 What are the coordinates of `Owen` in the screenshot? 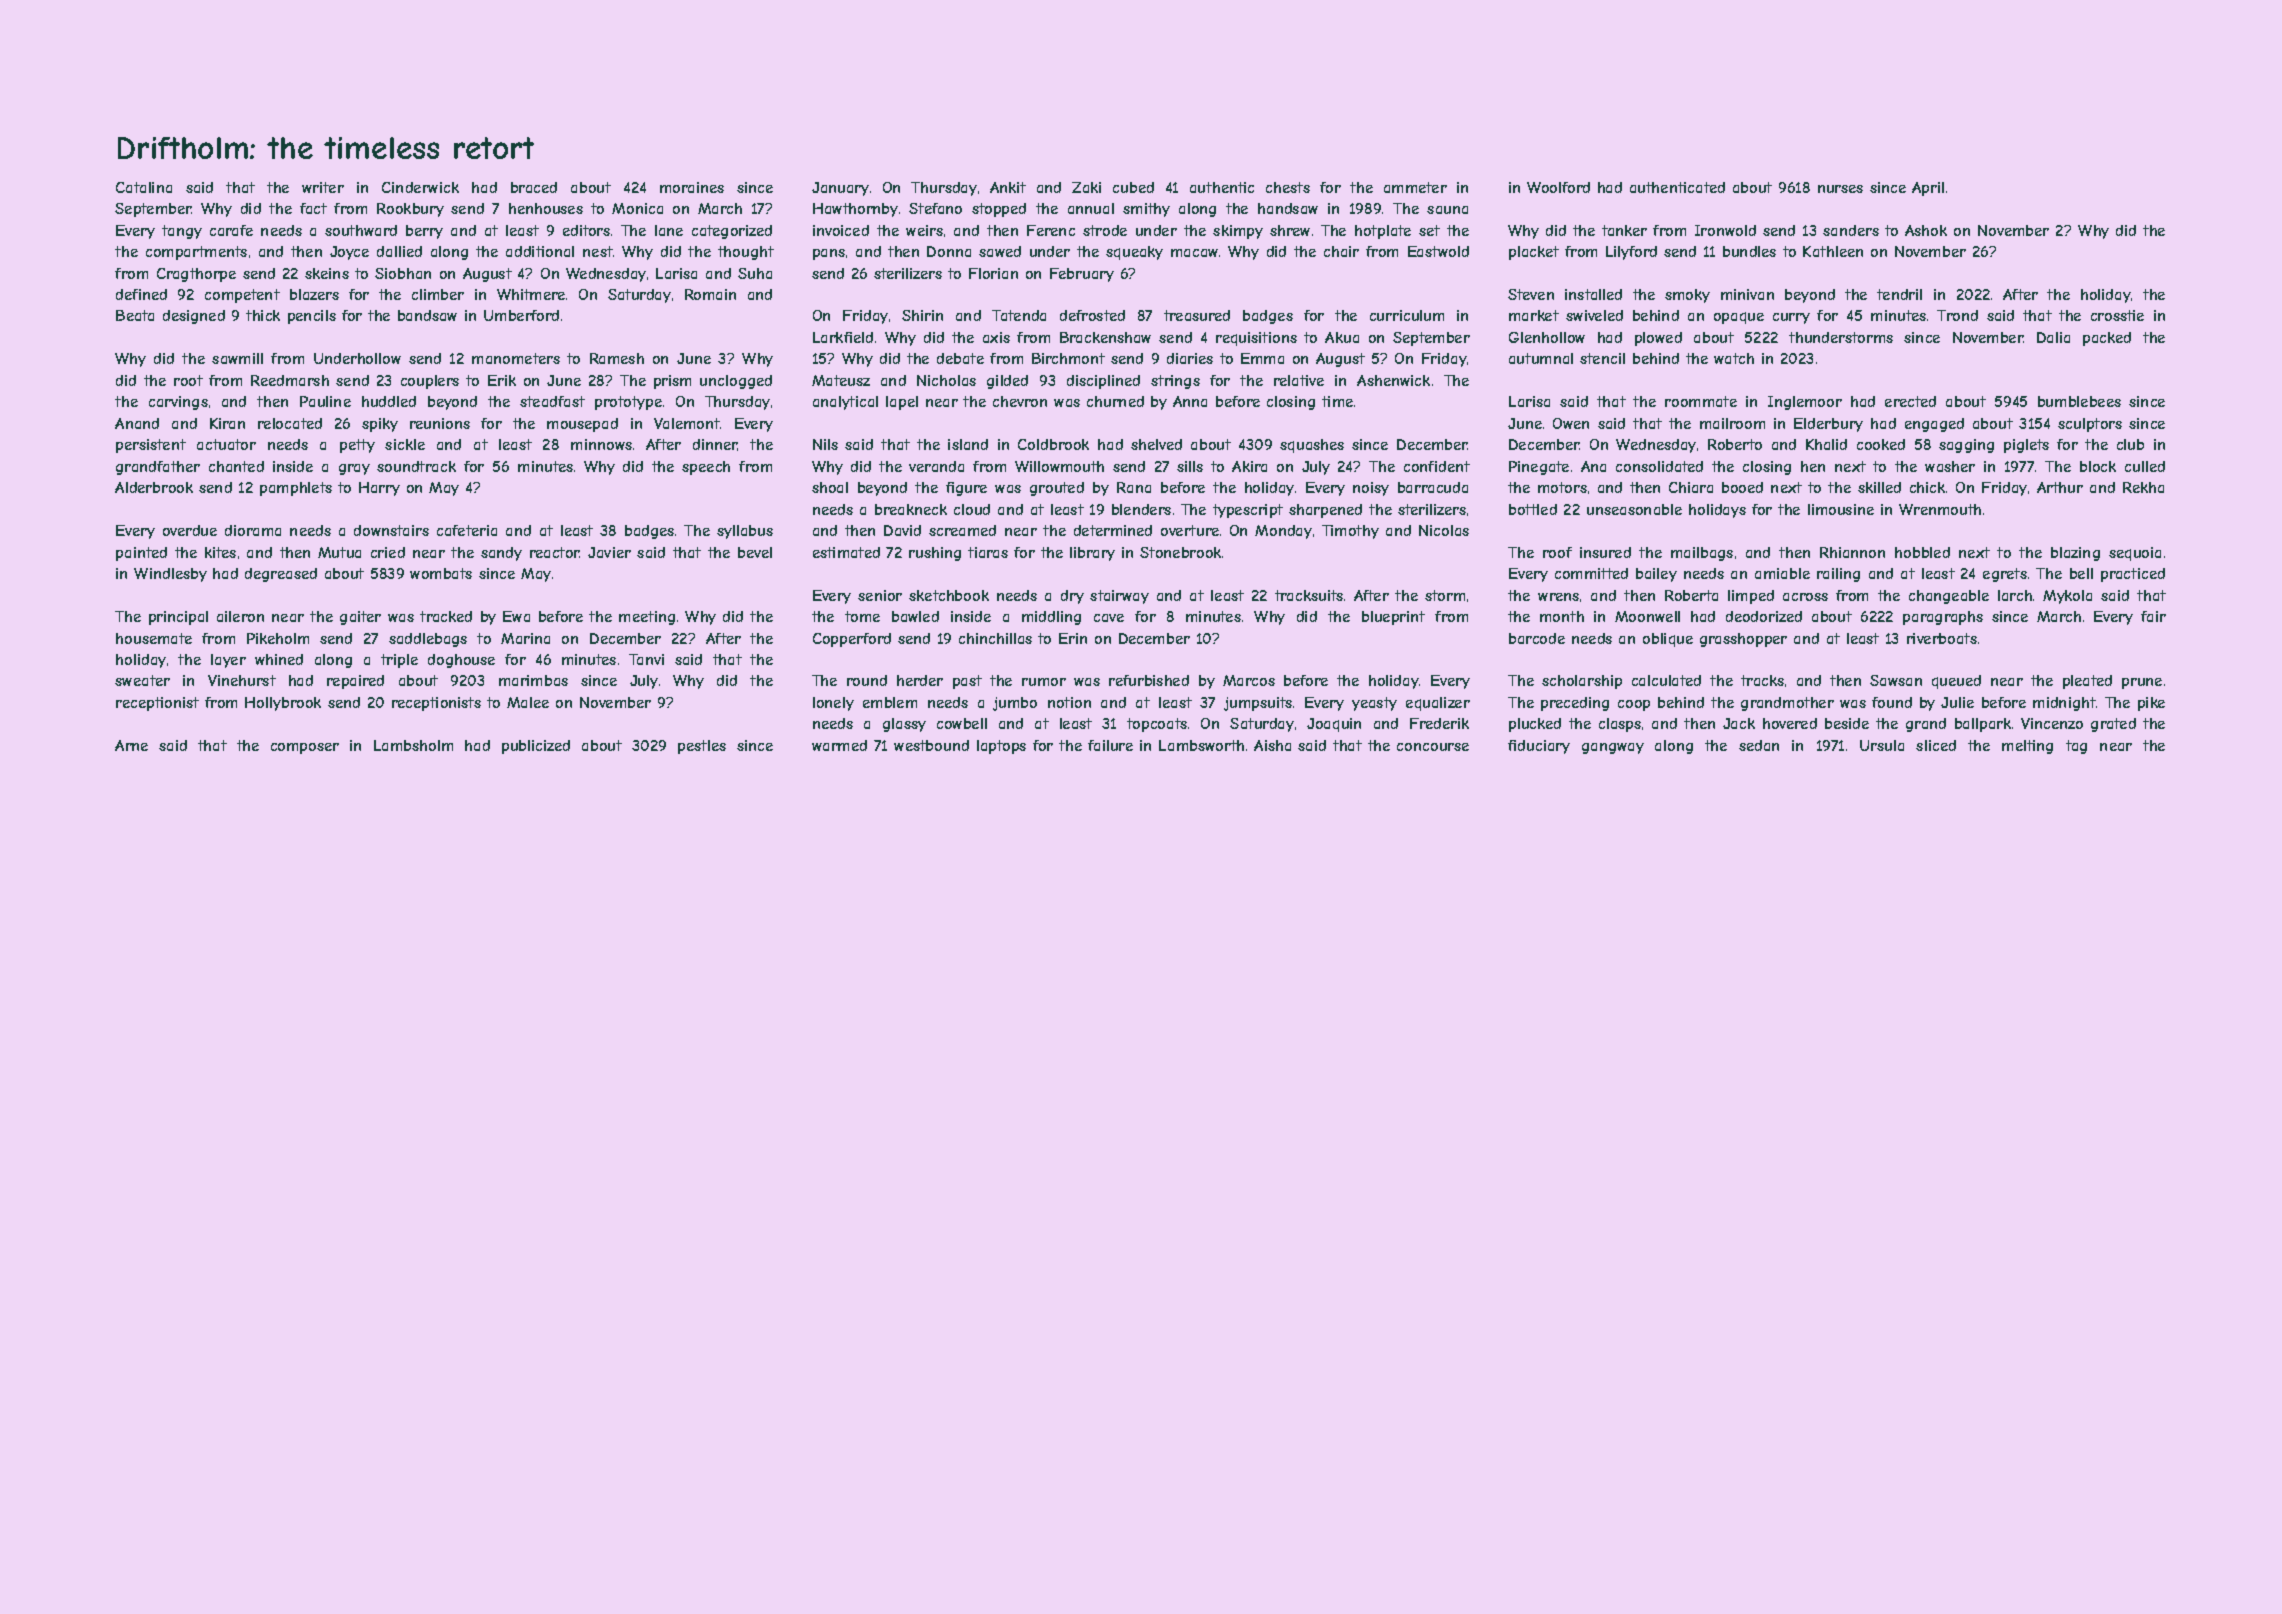 It's located at (1571, 423).
